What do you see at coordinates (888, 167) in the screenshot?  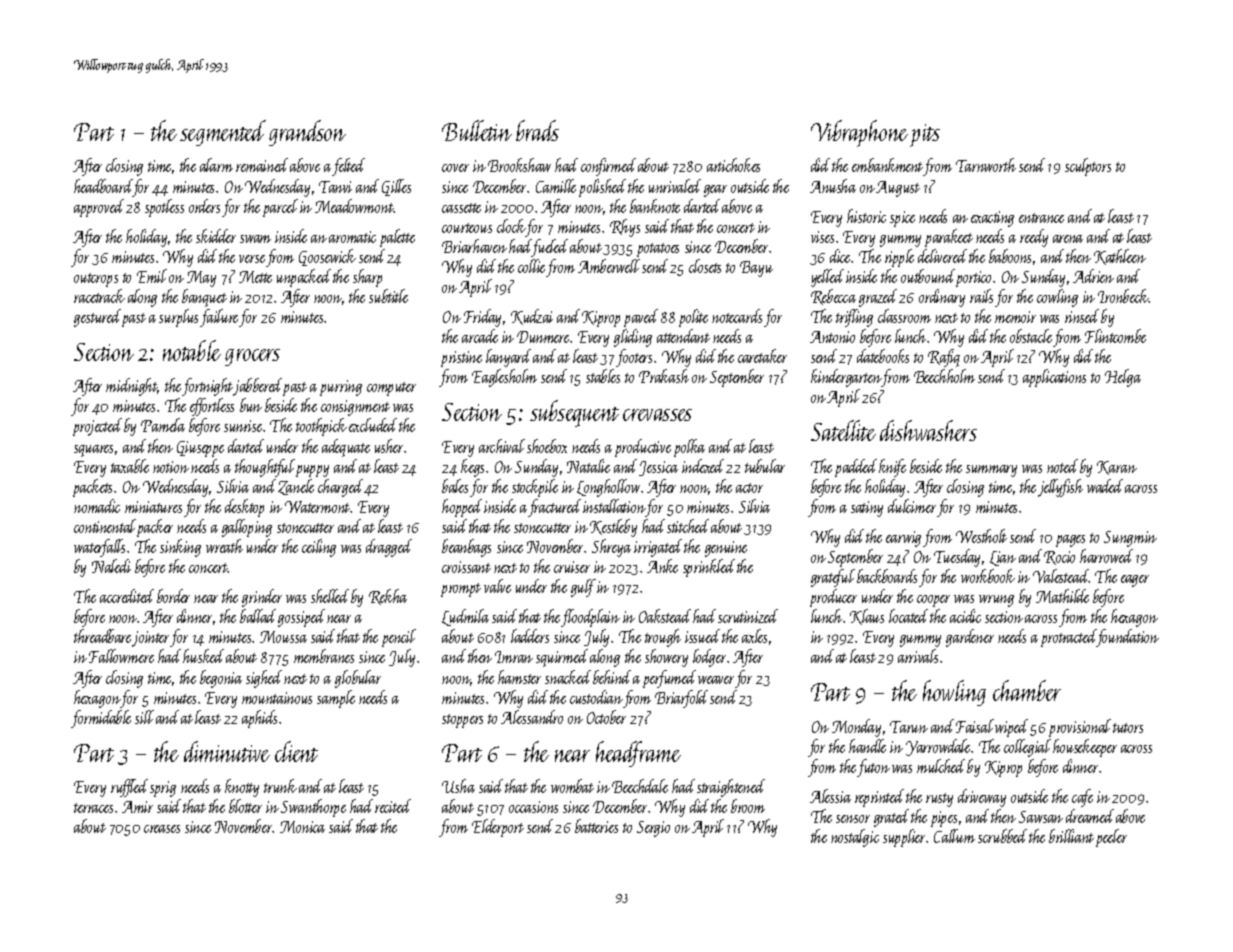 I see `embankment` at bounding box center [888, 167].
